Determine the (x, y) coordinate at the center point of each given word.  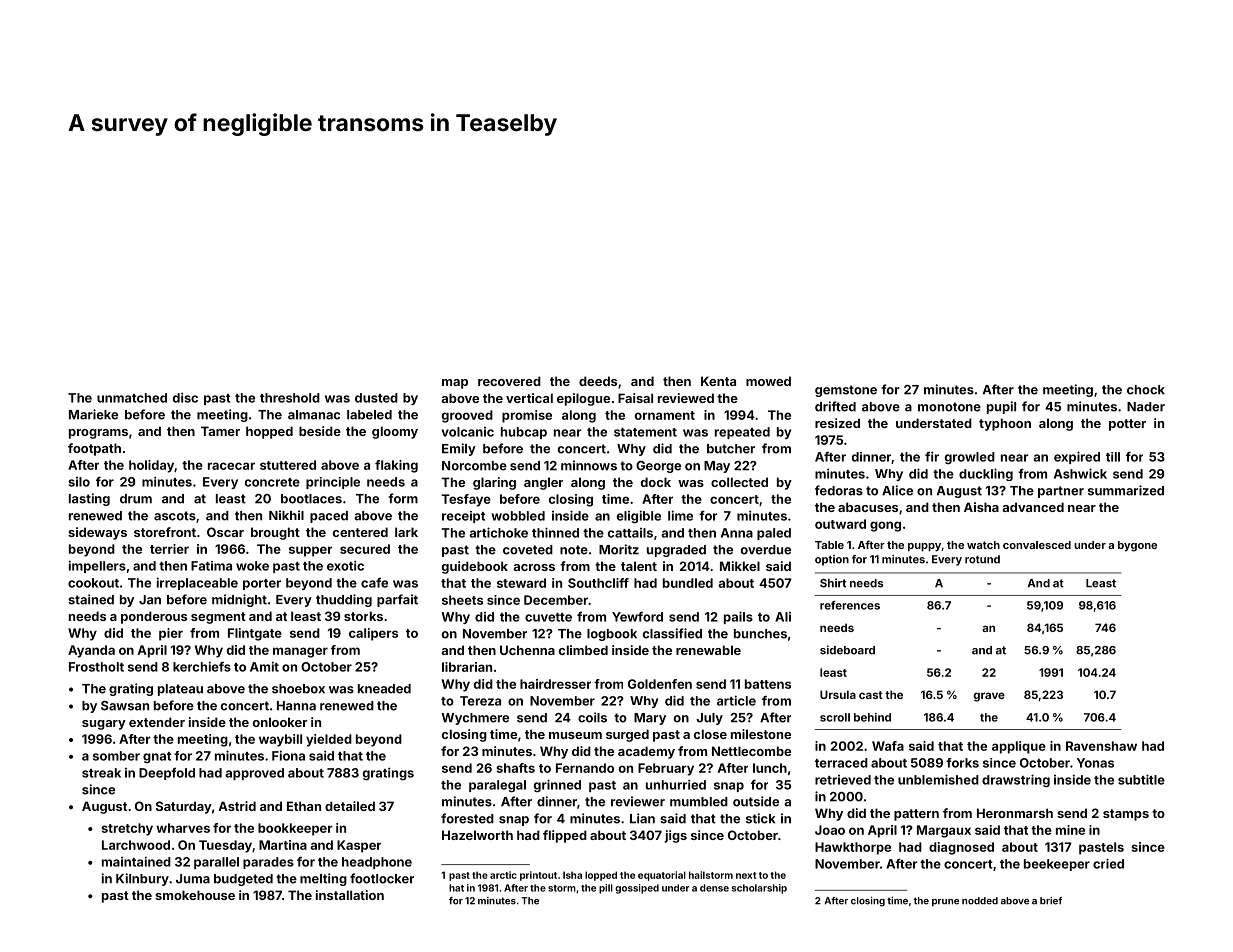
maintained (136, 861)
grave (989, 697)
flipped (565, 836)
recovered (509, 381)
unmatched (132, 398)
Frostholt (96, 667)
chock (1146, 390)
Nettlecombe (751, 751)
